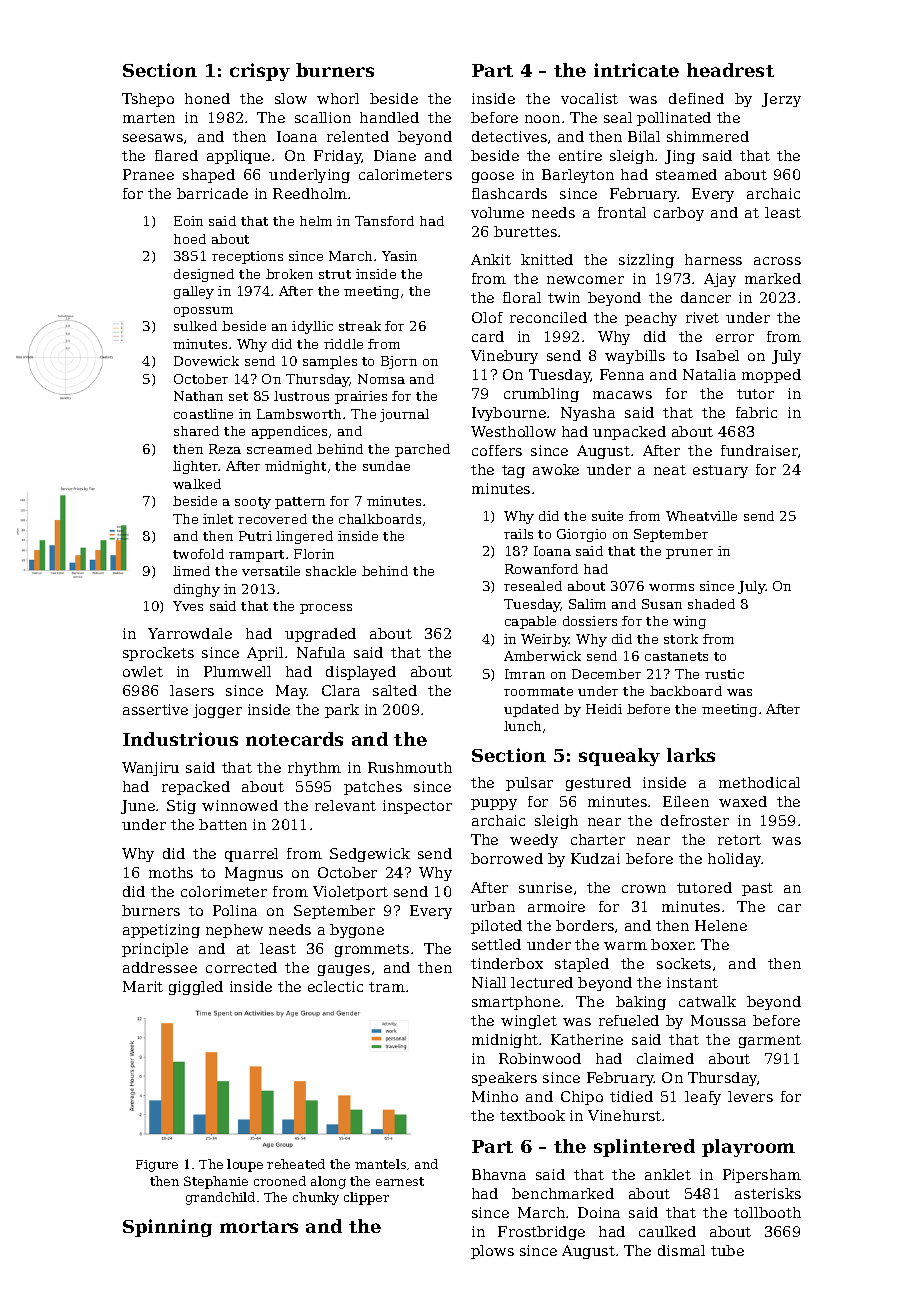 The width and height of the page is (924, 1308). I want to click on Vinehurst, so click(624, 1115).
